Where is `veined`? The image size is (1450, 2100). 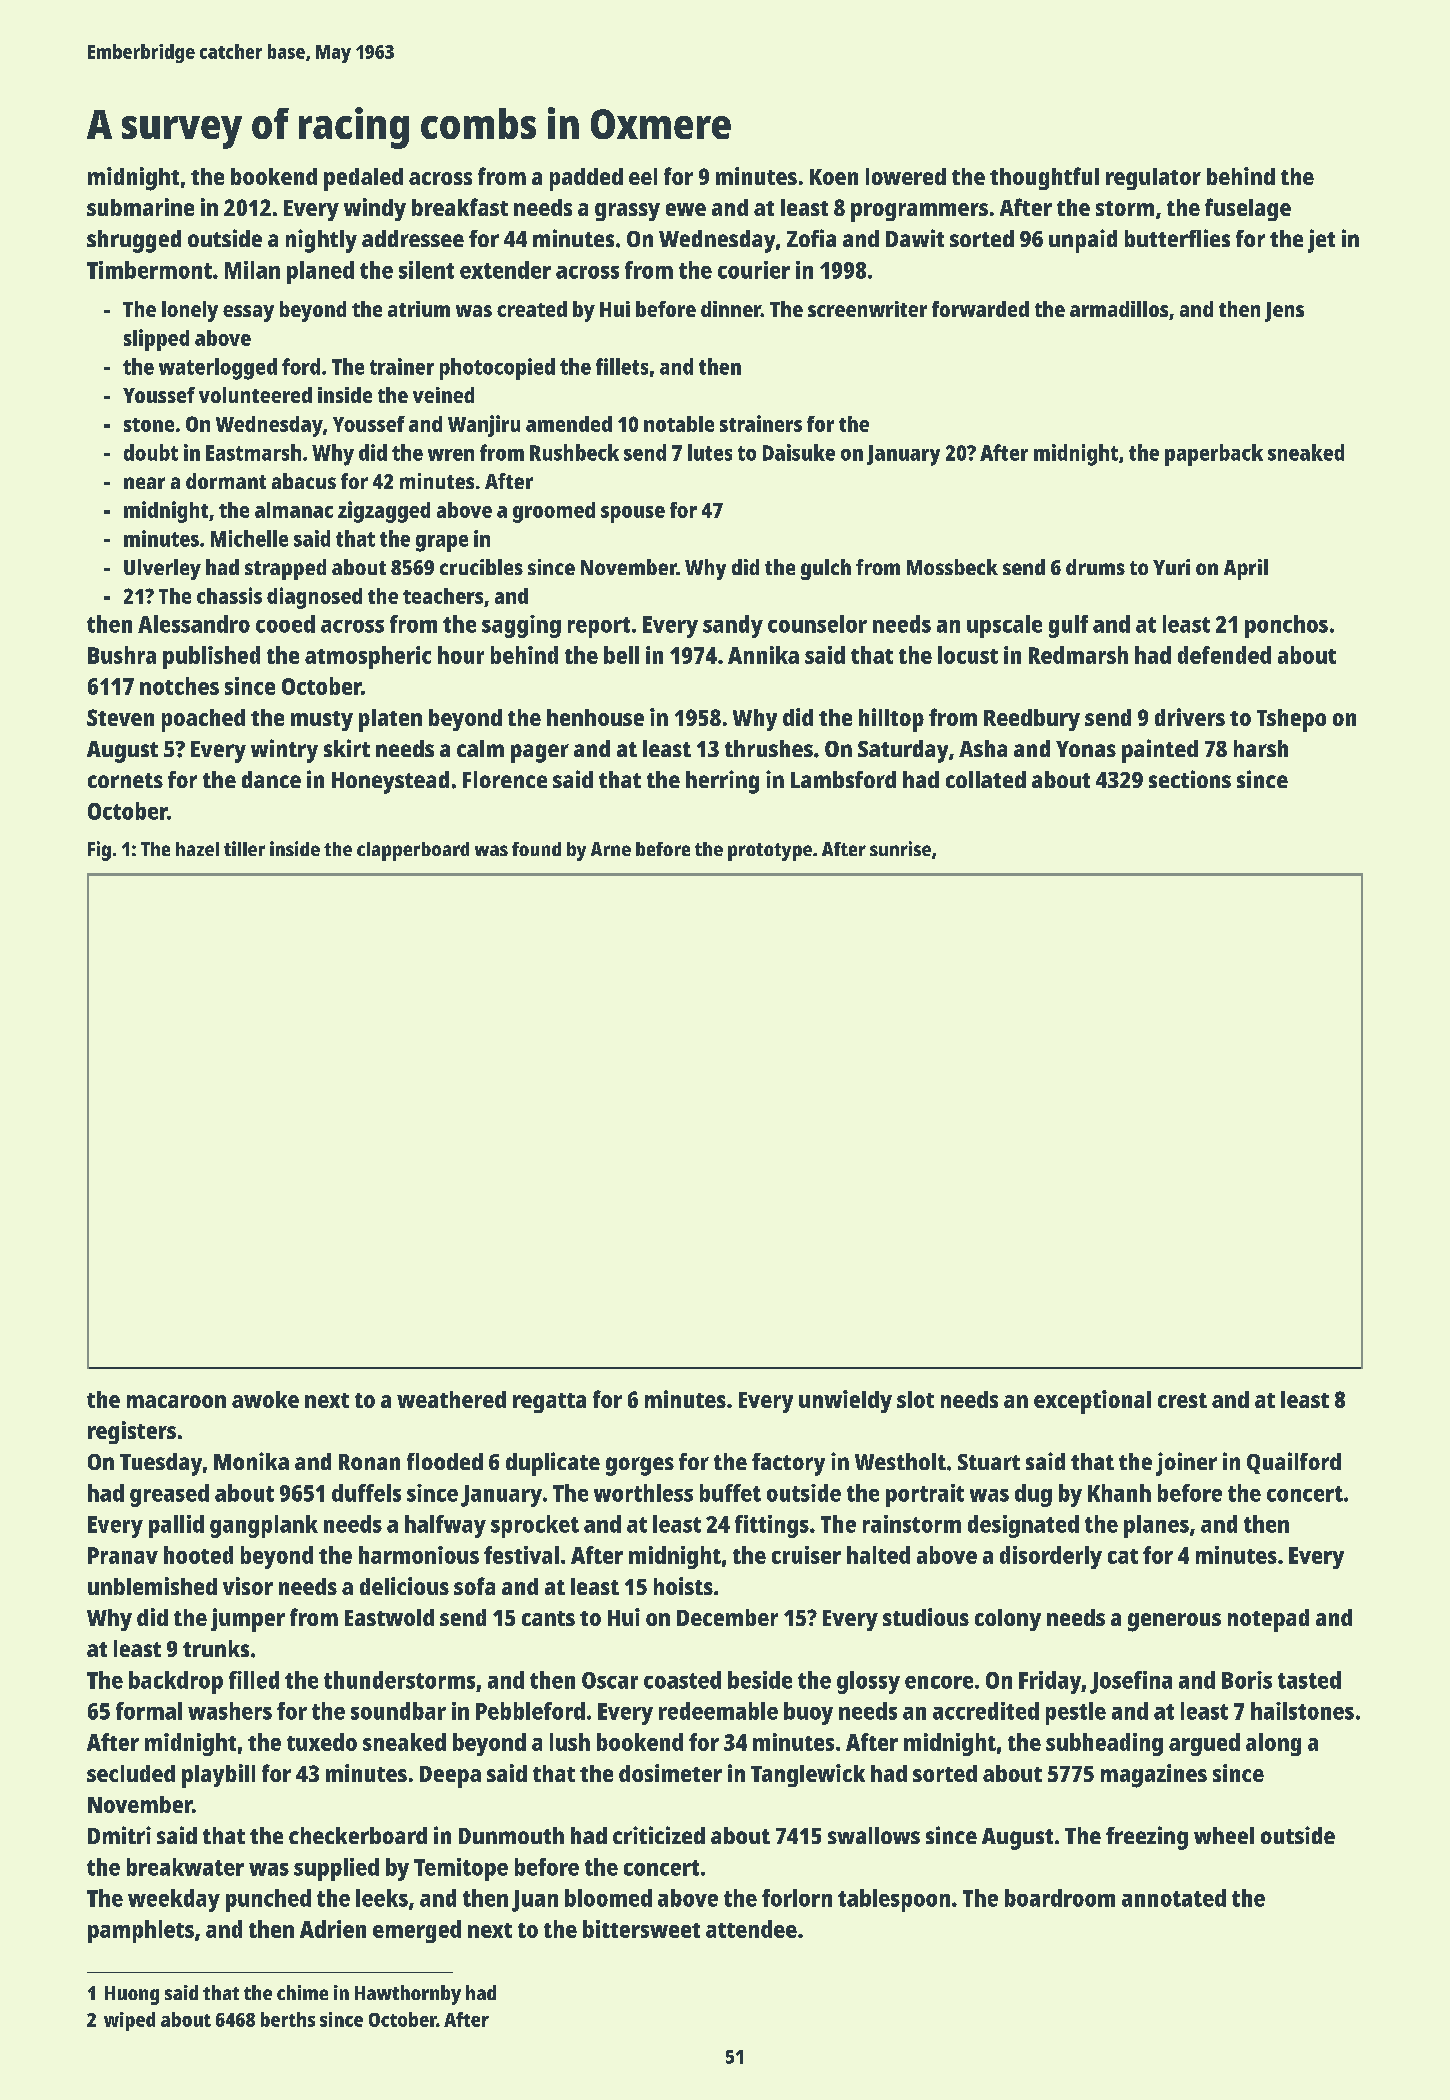
veined is located at coordinates (443, 395).
